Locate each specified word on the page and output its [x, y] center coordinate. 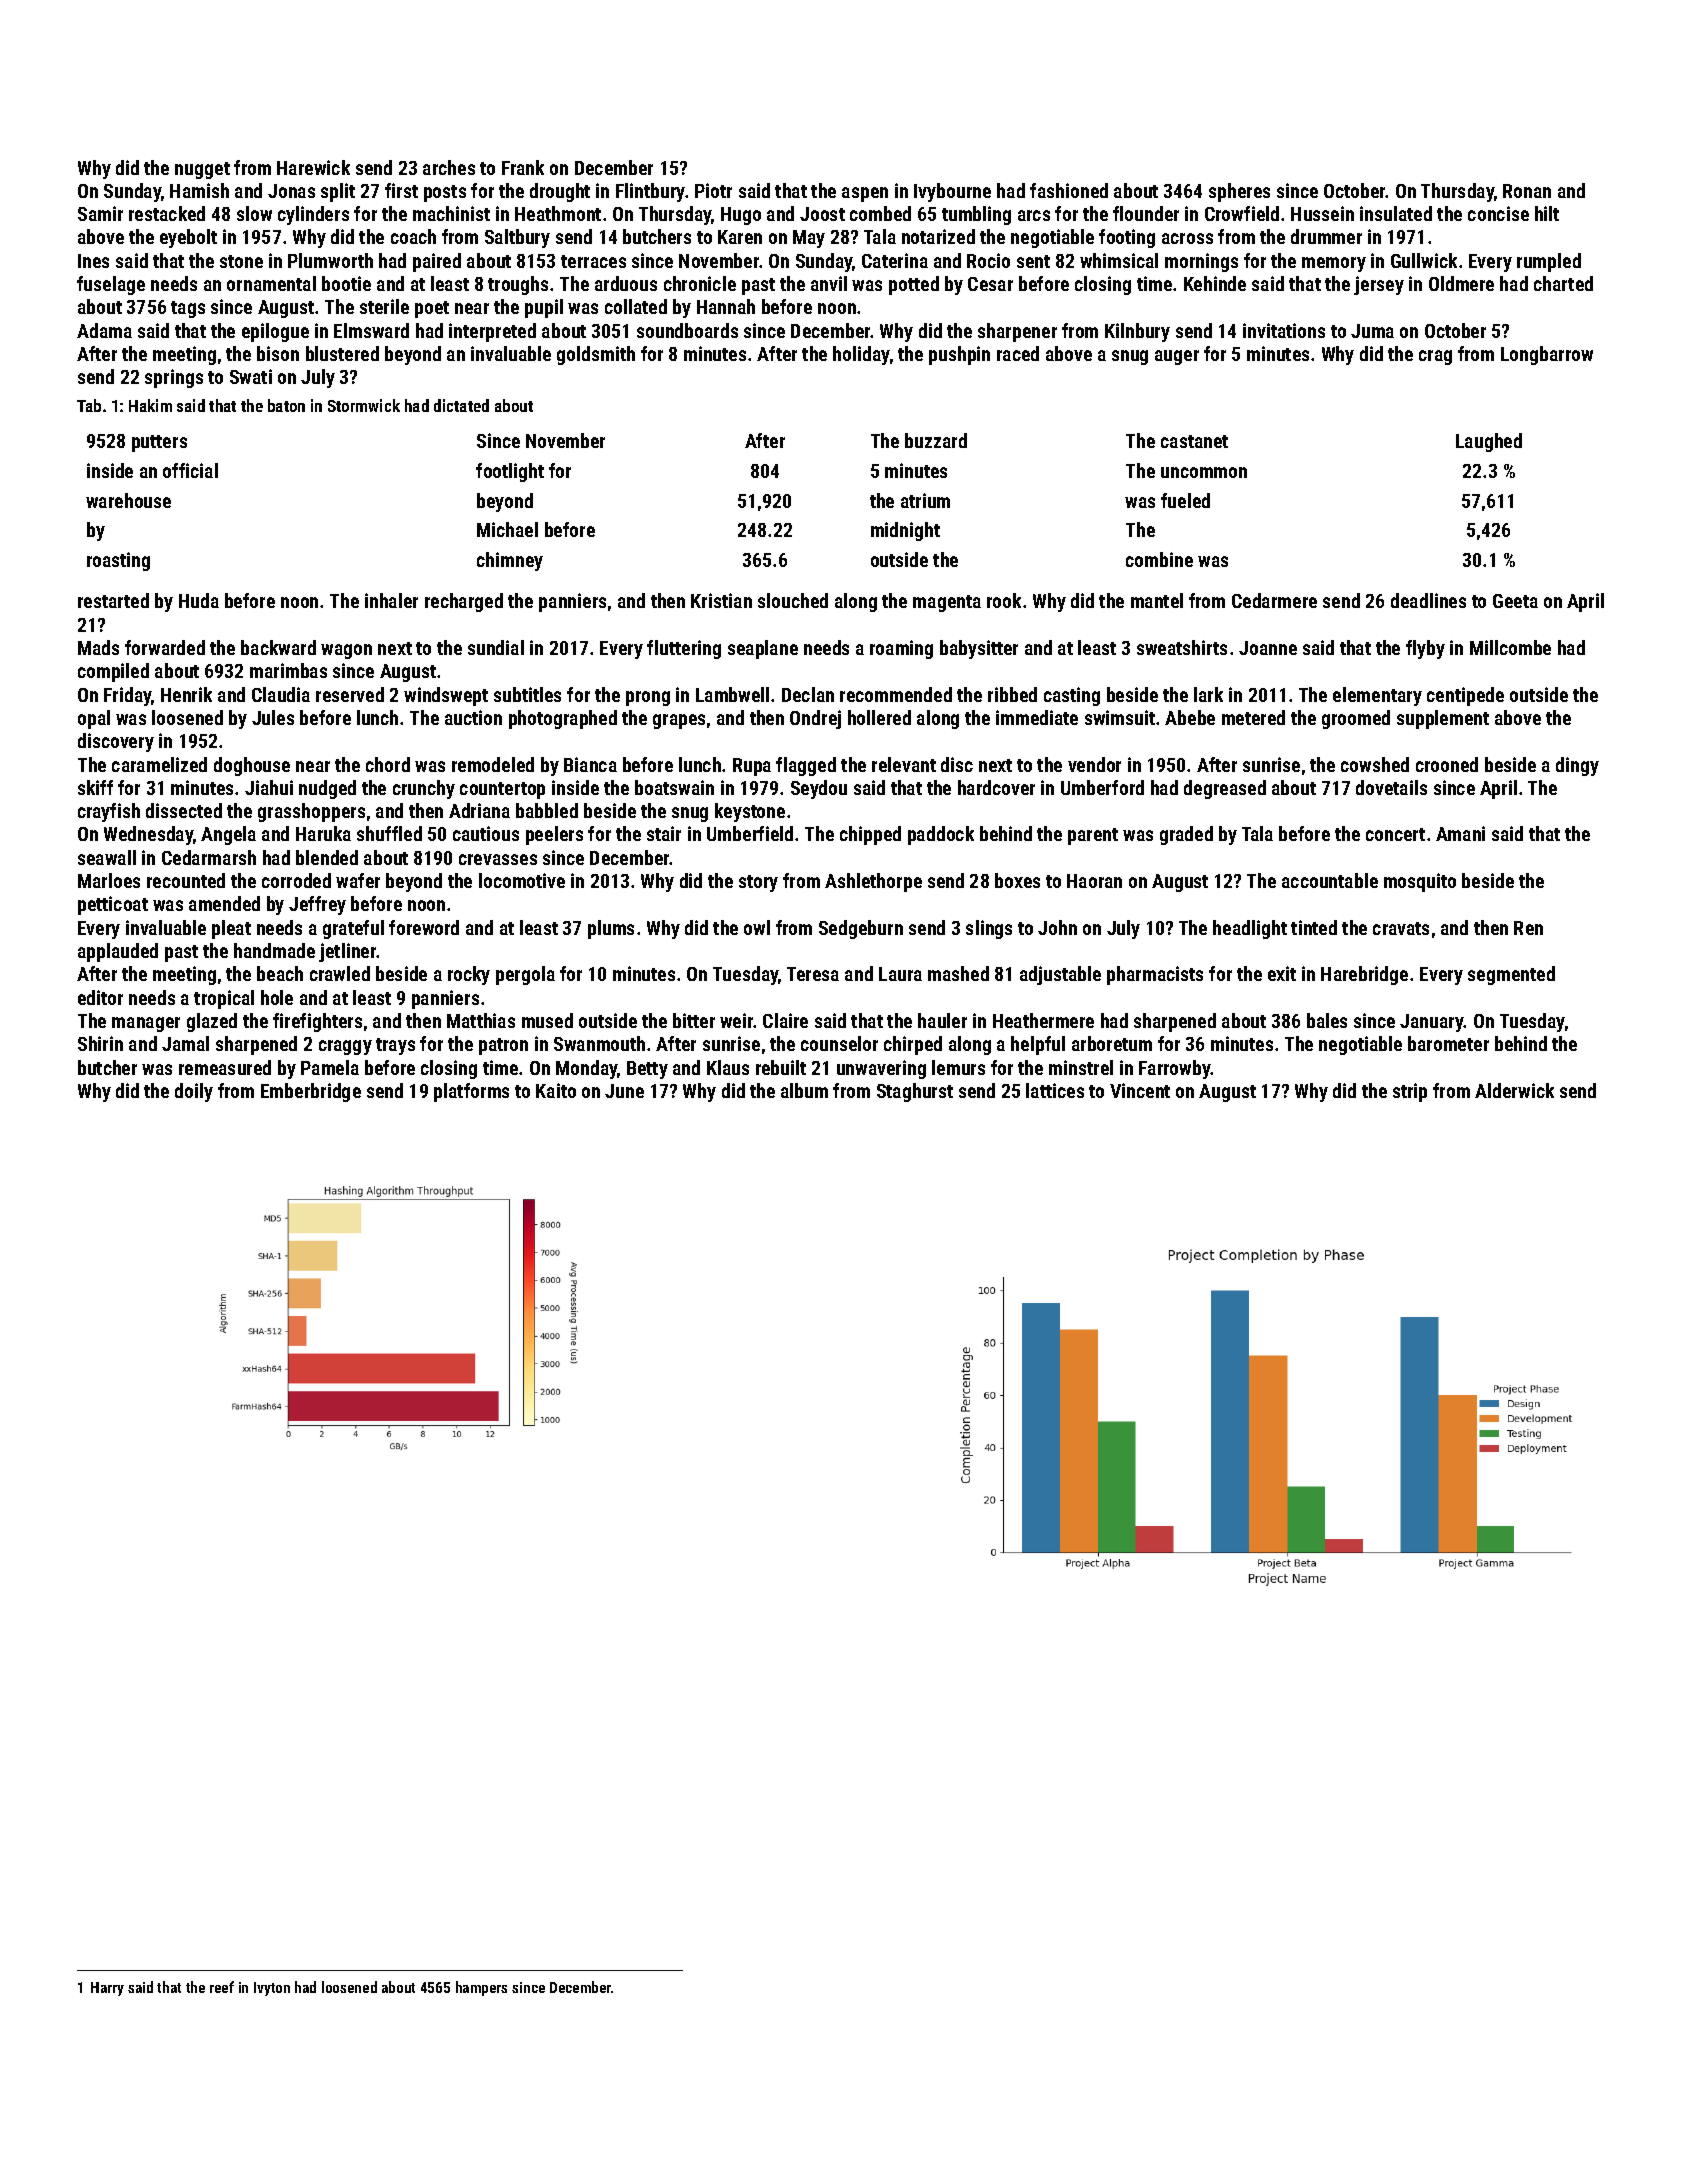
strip [1410, 1092]
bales [1327, 1020]
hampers [481, 1988]
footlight [510, 472]
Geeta [1515, 601]
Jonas [291, 191]
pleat [231, 929]
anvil [829, 283]
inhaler [391, 600]
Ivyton [272, 1989]
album [804, 1090]
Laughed [1489, 442]
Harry [107, 1989]
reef [222, 1987]
